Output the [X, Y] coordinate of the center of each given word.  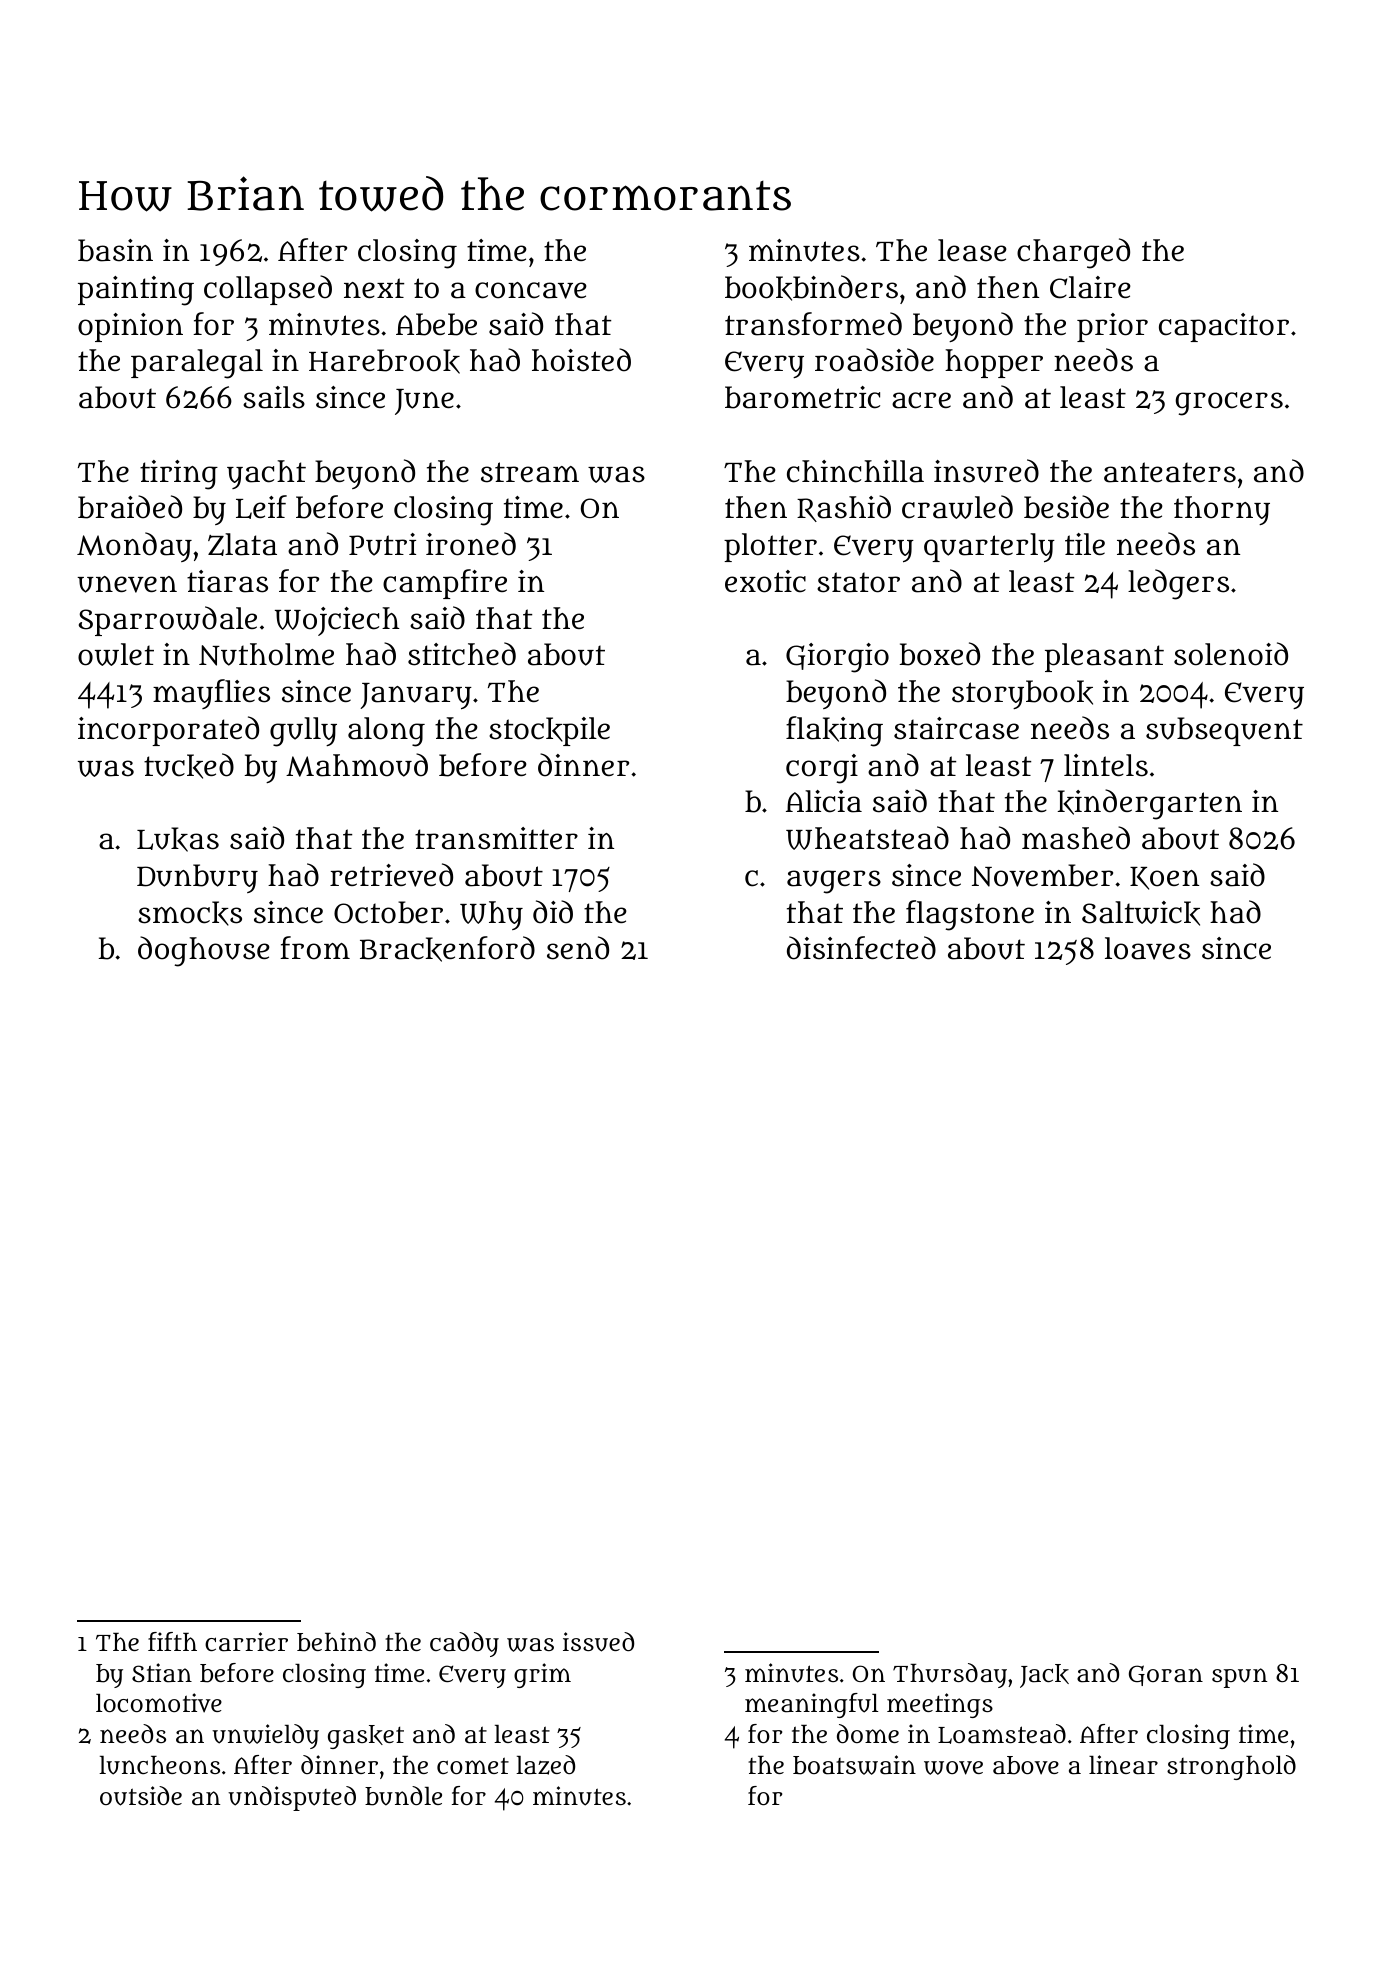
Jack [1044, 1676]
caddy [464, 1644]
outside [141, 1796]
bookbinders [811, 288]
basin [115, 250]
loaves [1148, 948]
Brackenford [447, 949]
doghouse [204, 951]
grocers [1229, 404]
